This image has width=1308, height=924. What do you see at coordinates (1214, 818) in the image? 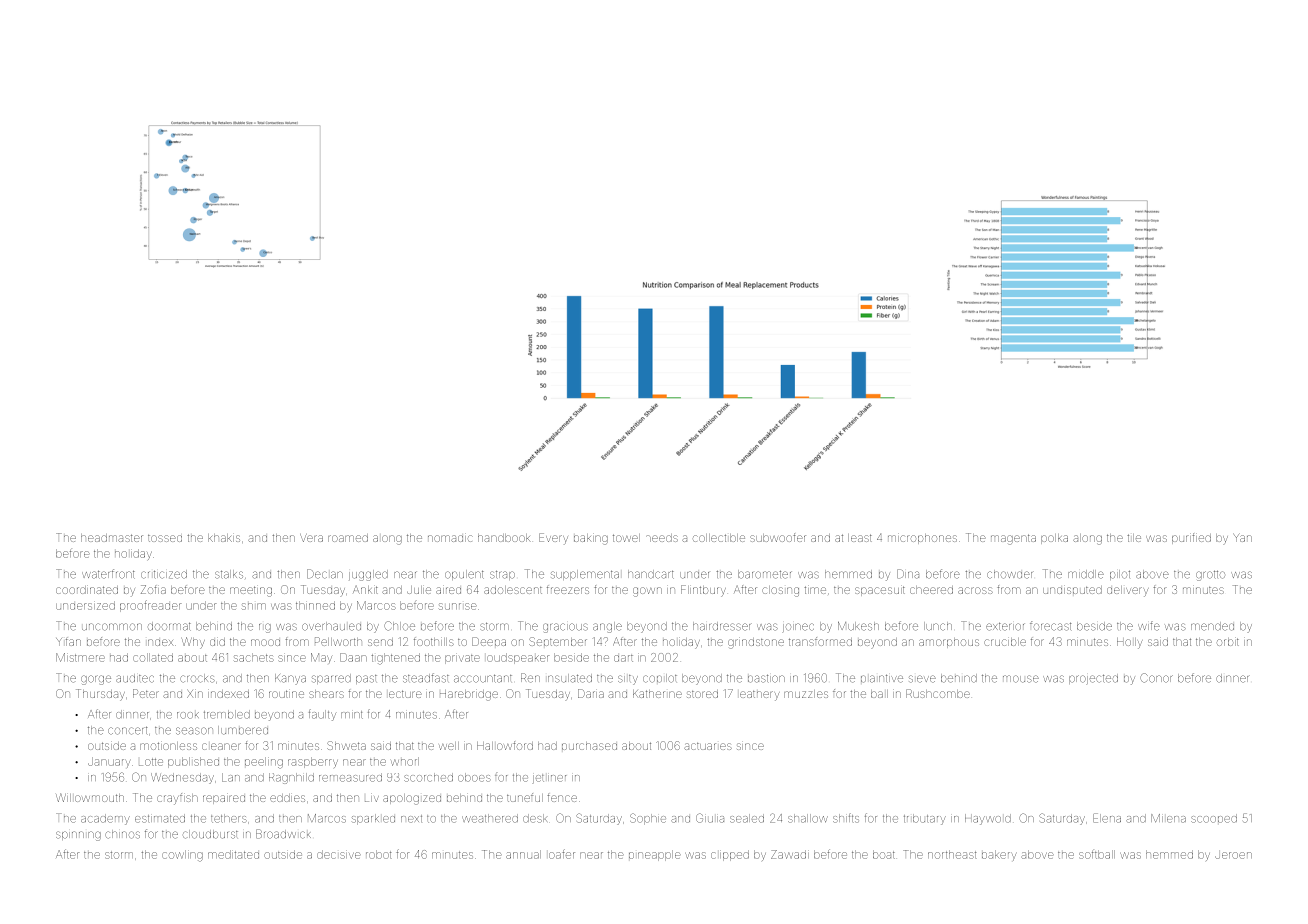
I see `scooped` at bounding box center [1214, 818].
